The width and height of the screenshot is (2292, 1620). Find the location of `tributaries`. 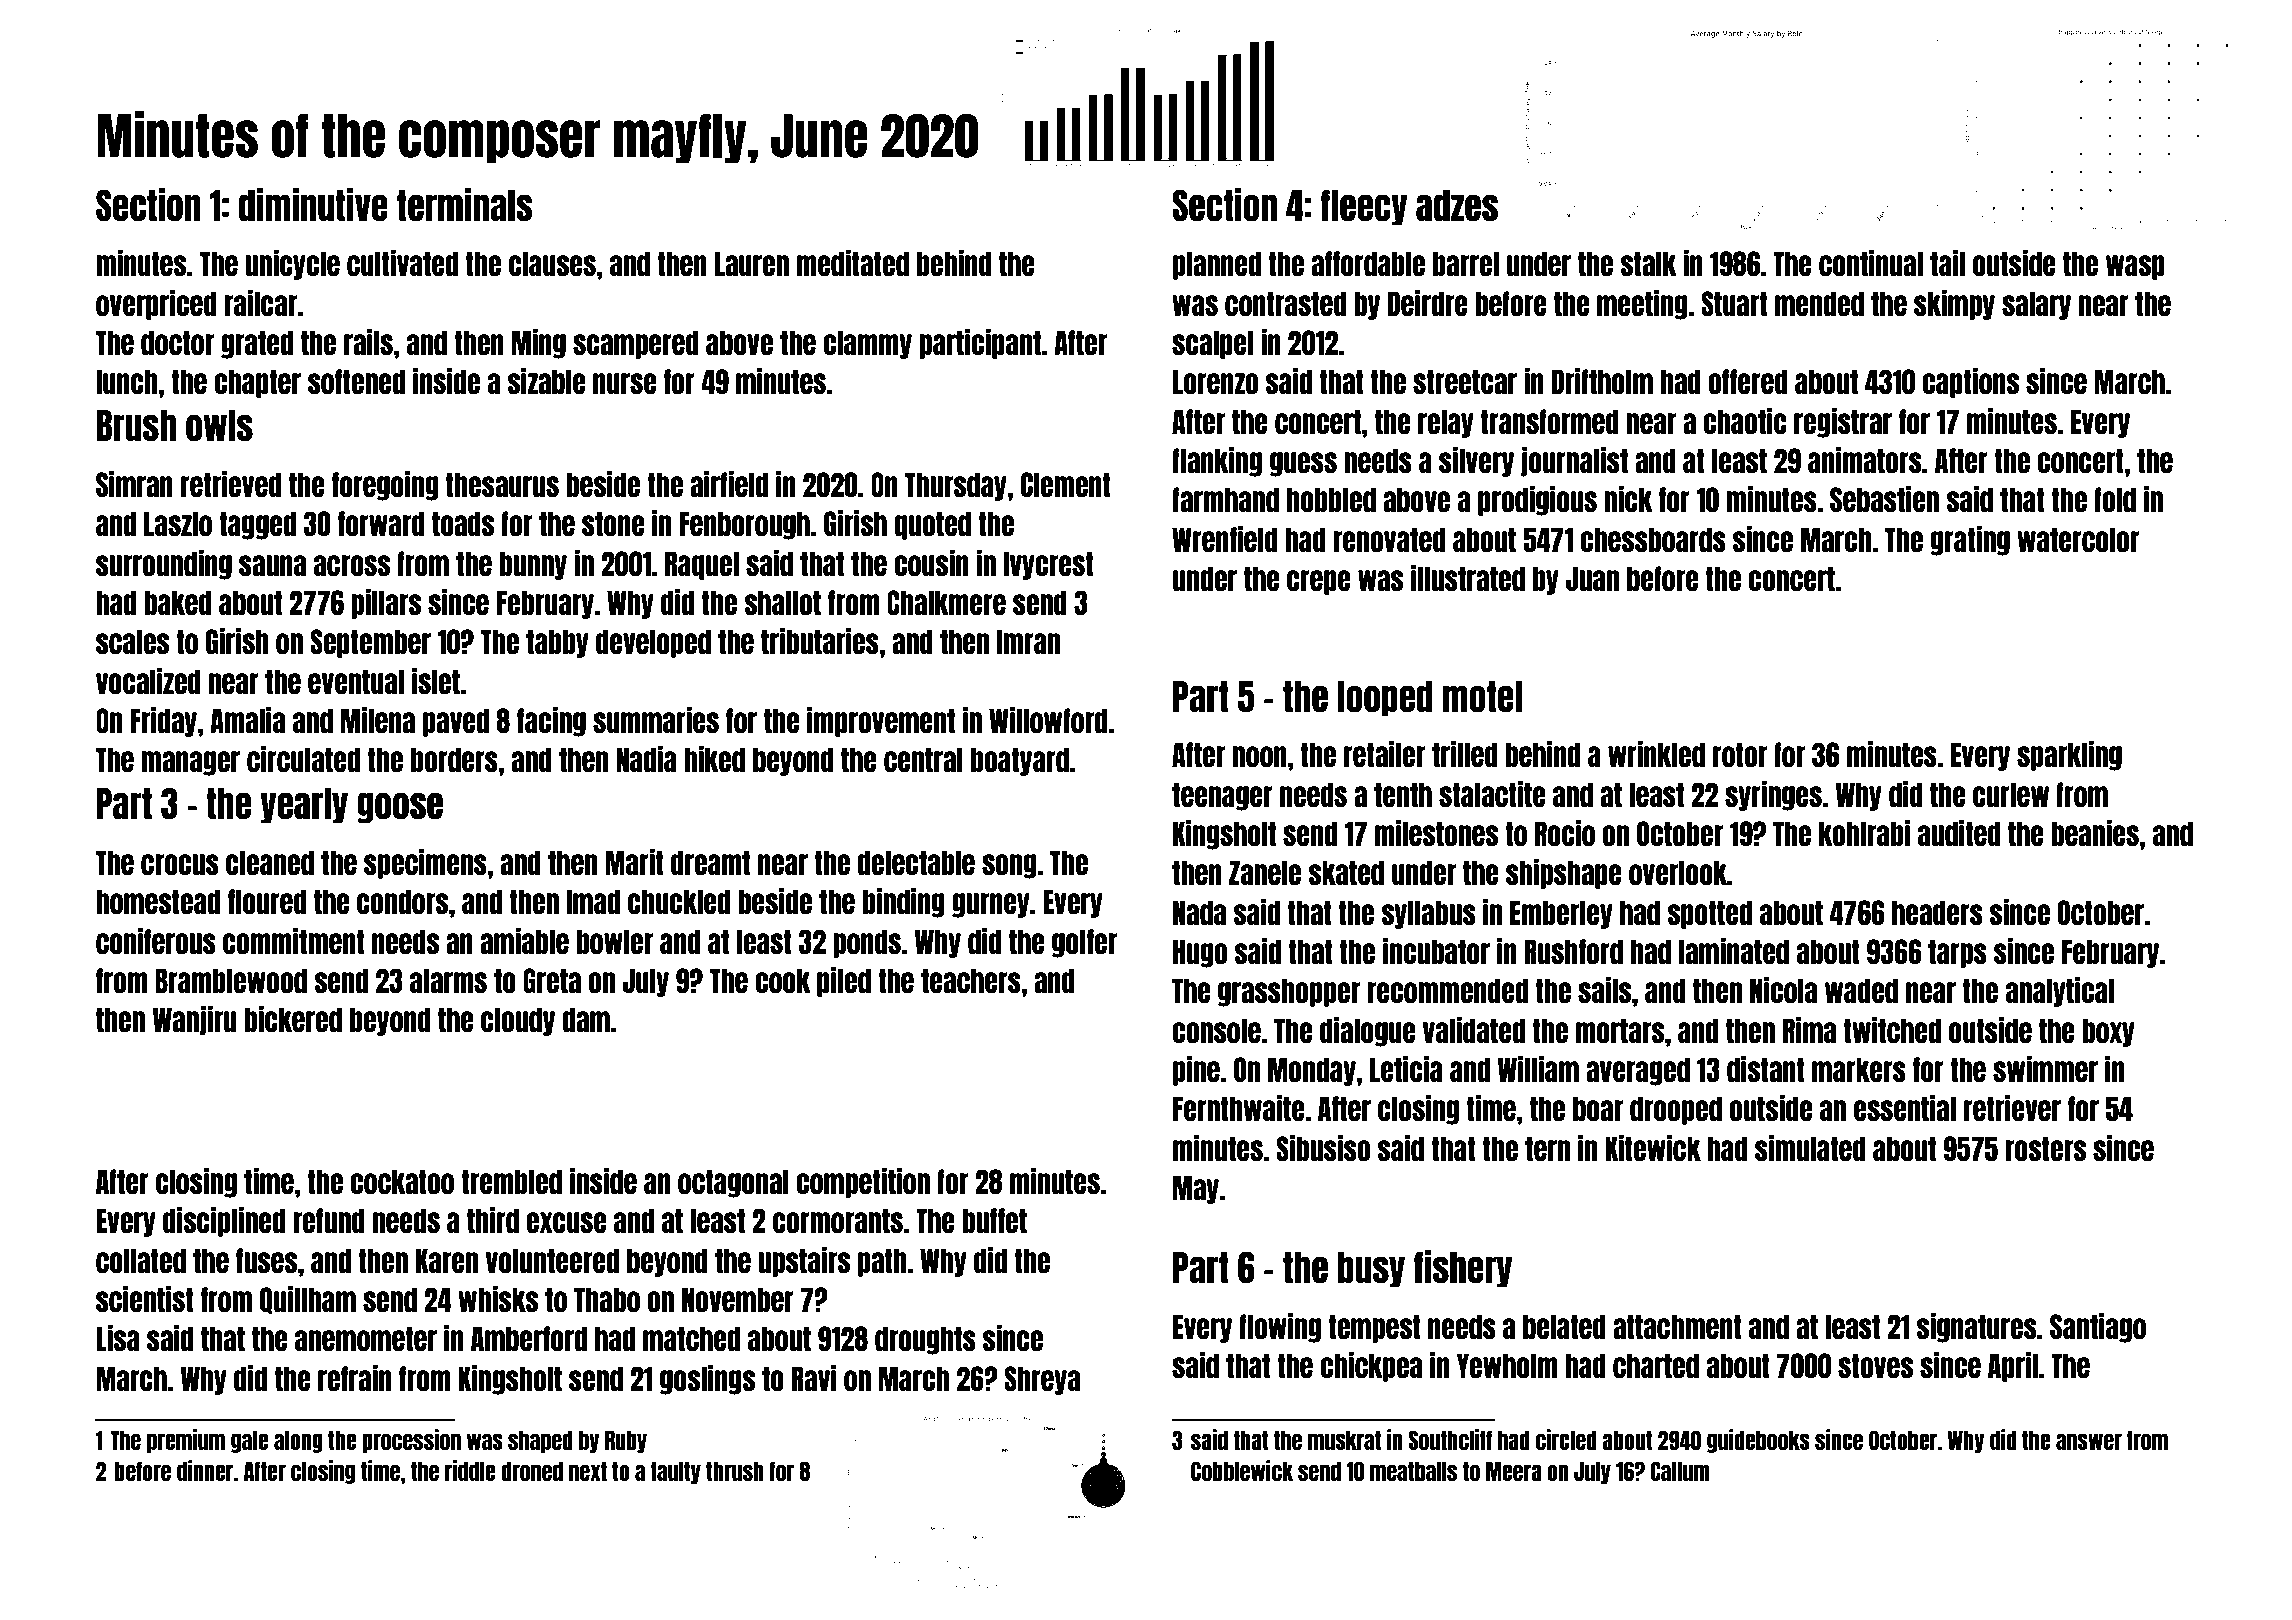

tributaries is located at coordinates (820, 641).
